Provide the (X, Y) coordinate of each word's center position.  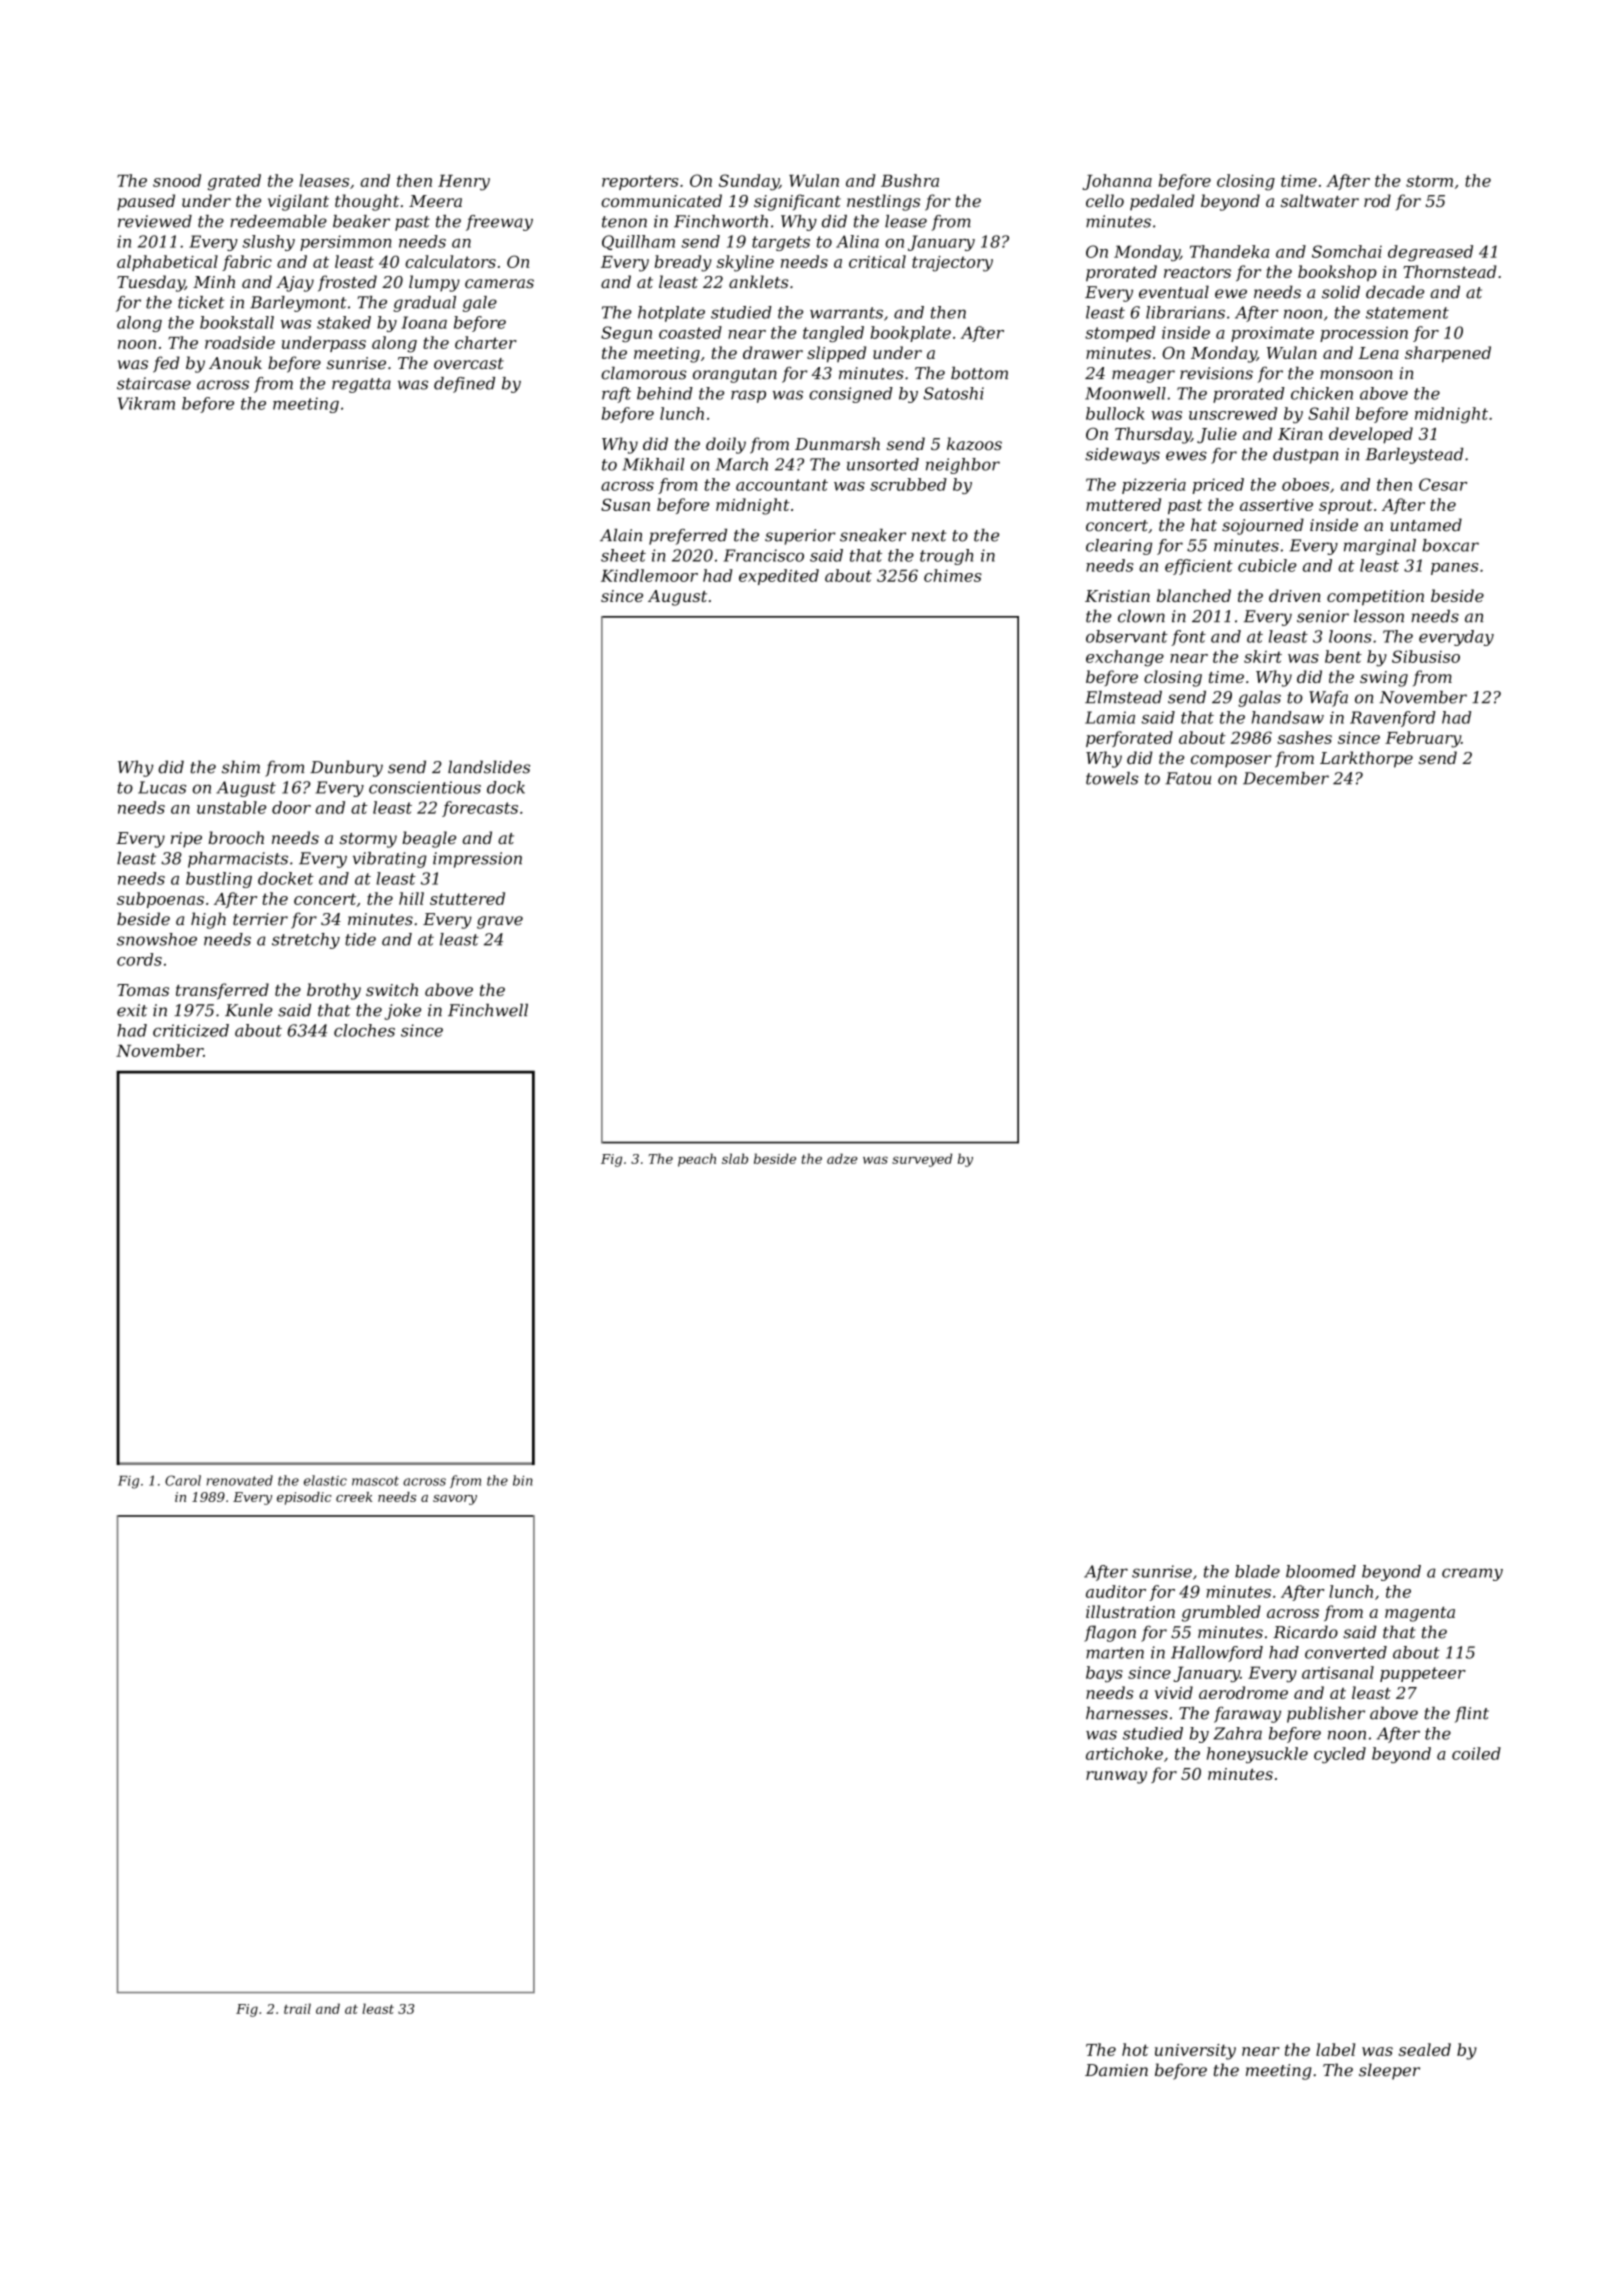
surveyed (922, 1160)
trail (297, 2008)
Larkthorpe (1366, 759)
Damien (1116, 2070)
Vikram (146, 403)
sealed (1425, 2049)
